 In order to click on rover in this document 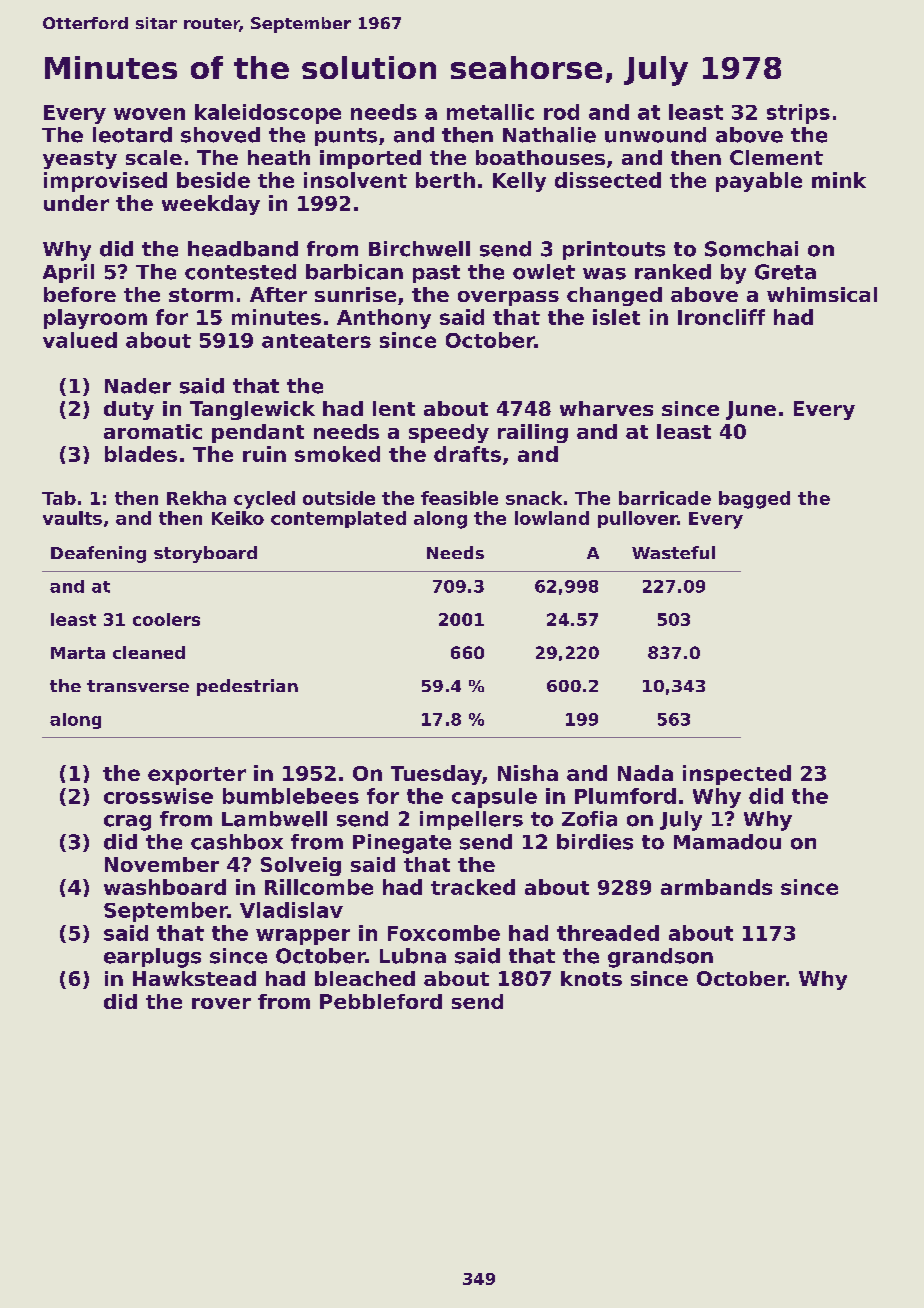, I will do `click(221, 1003)`.
